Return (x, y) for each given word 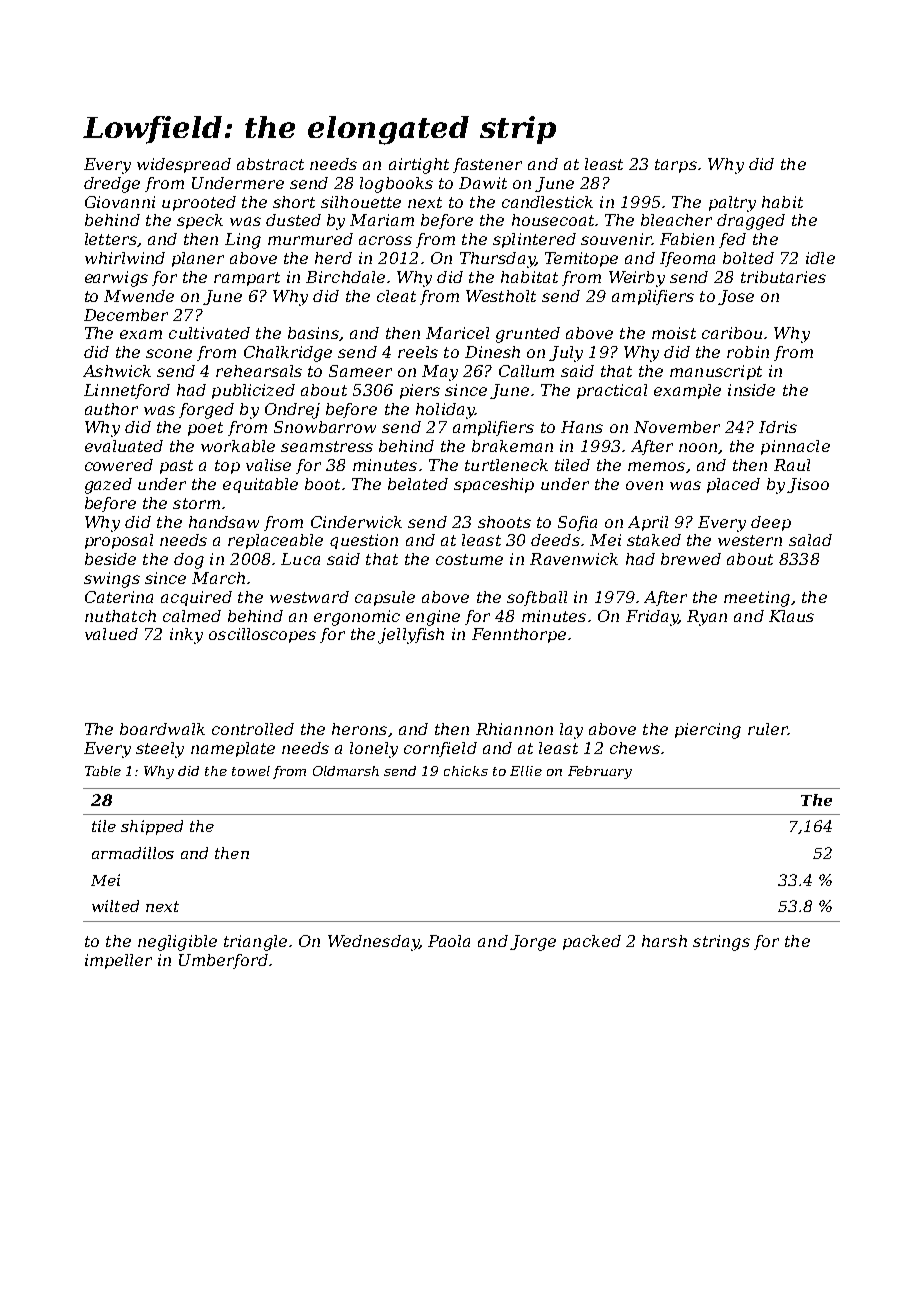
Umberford (223, 961)
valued (111, 634)
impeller (118, 961)
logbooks (396, 185)
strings (721, 943)
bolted (748, 258)
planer (198, 259)
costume (469, 559)
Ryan (707, 618)
